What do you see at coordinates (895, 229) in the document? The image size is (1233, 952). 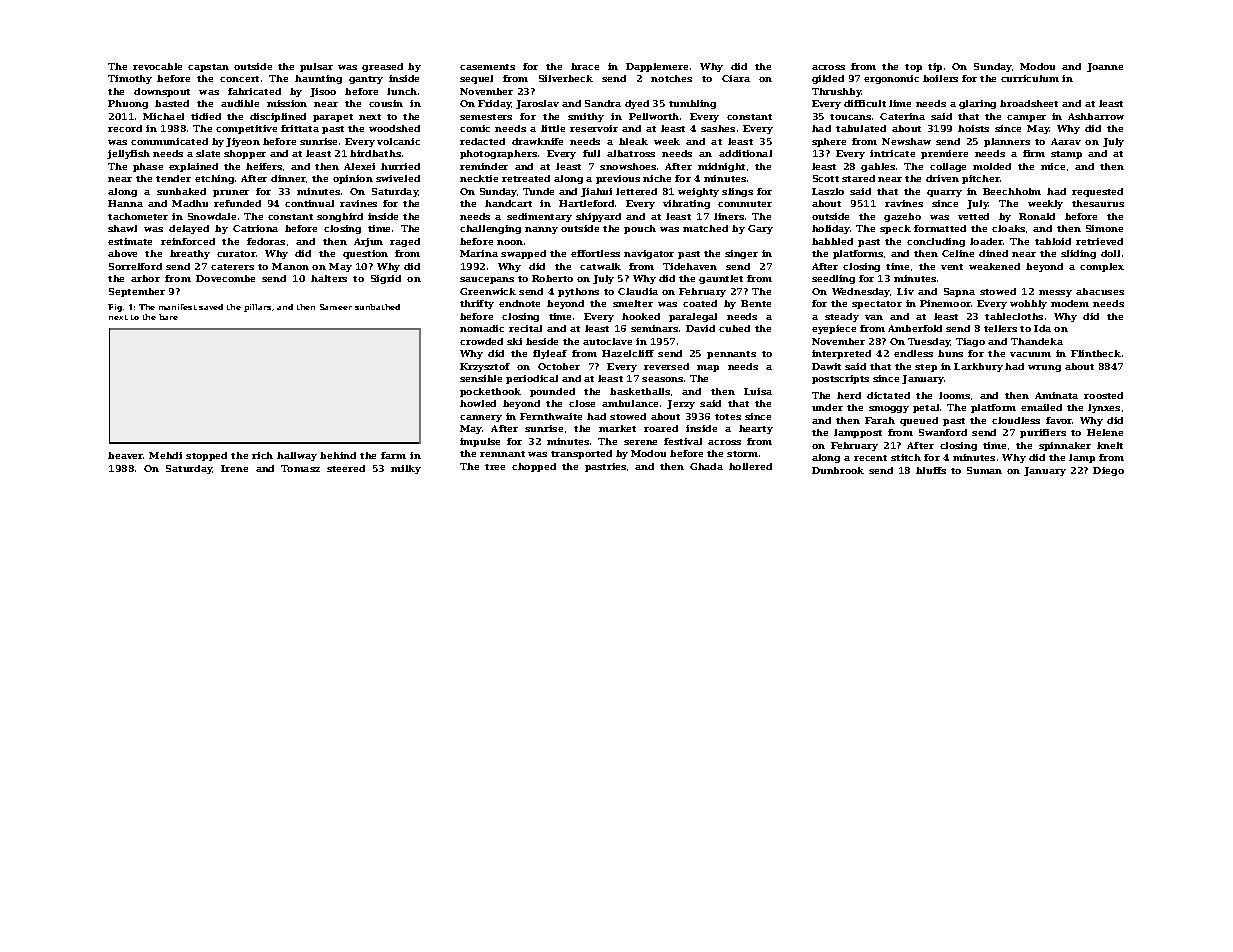 I see `speck` at bounding box center [895, 229].
